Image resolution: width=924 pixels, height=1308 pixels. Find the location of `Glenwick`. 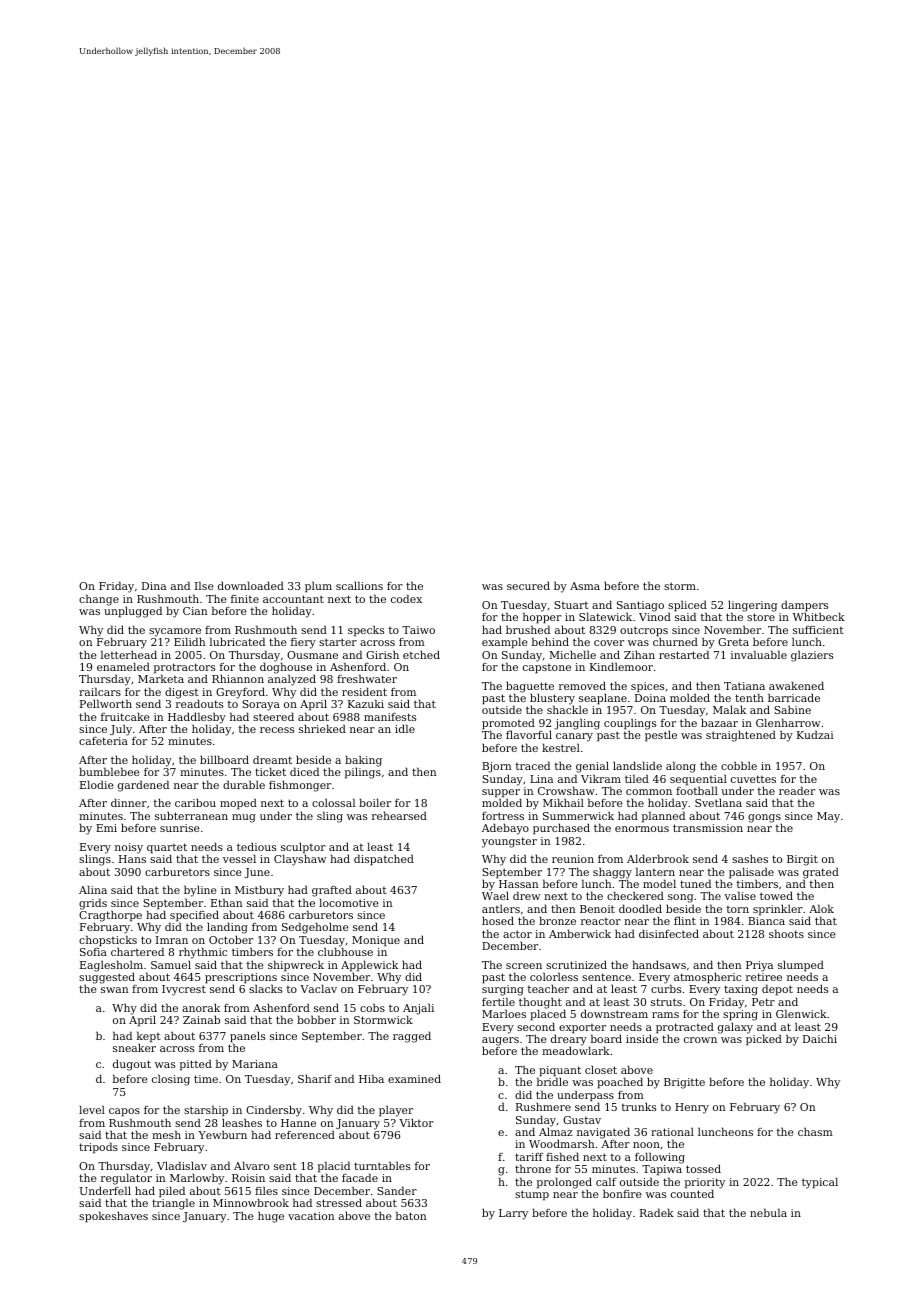

Glenwick is located at coordinates (801, 1013).
